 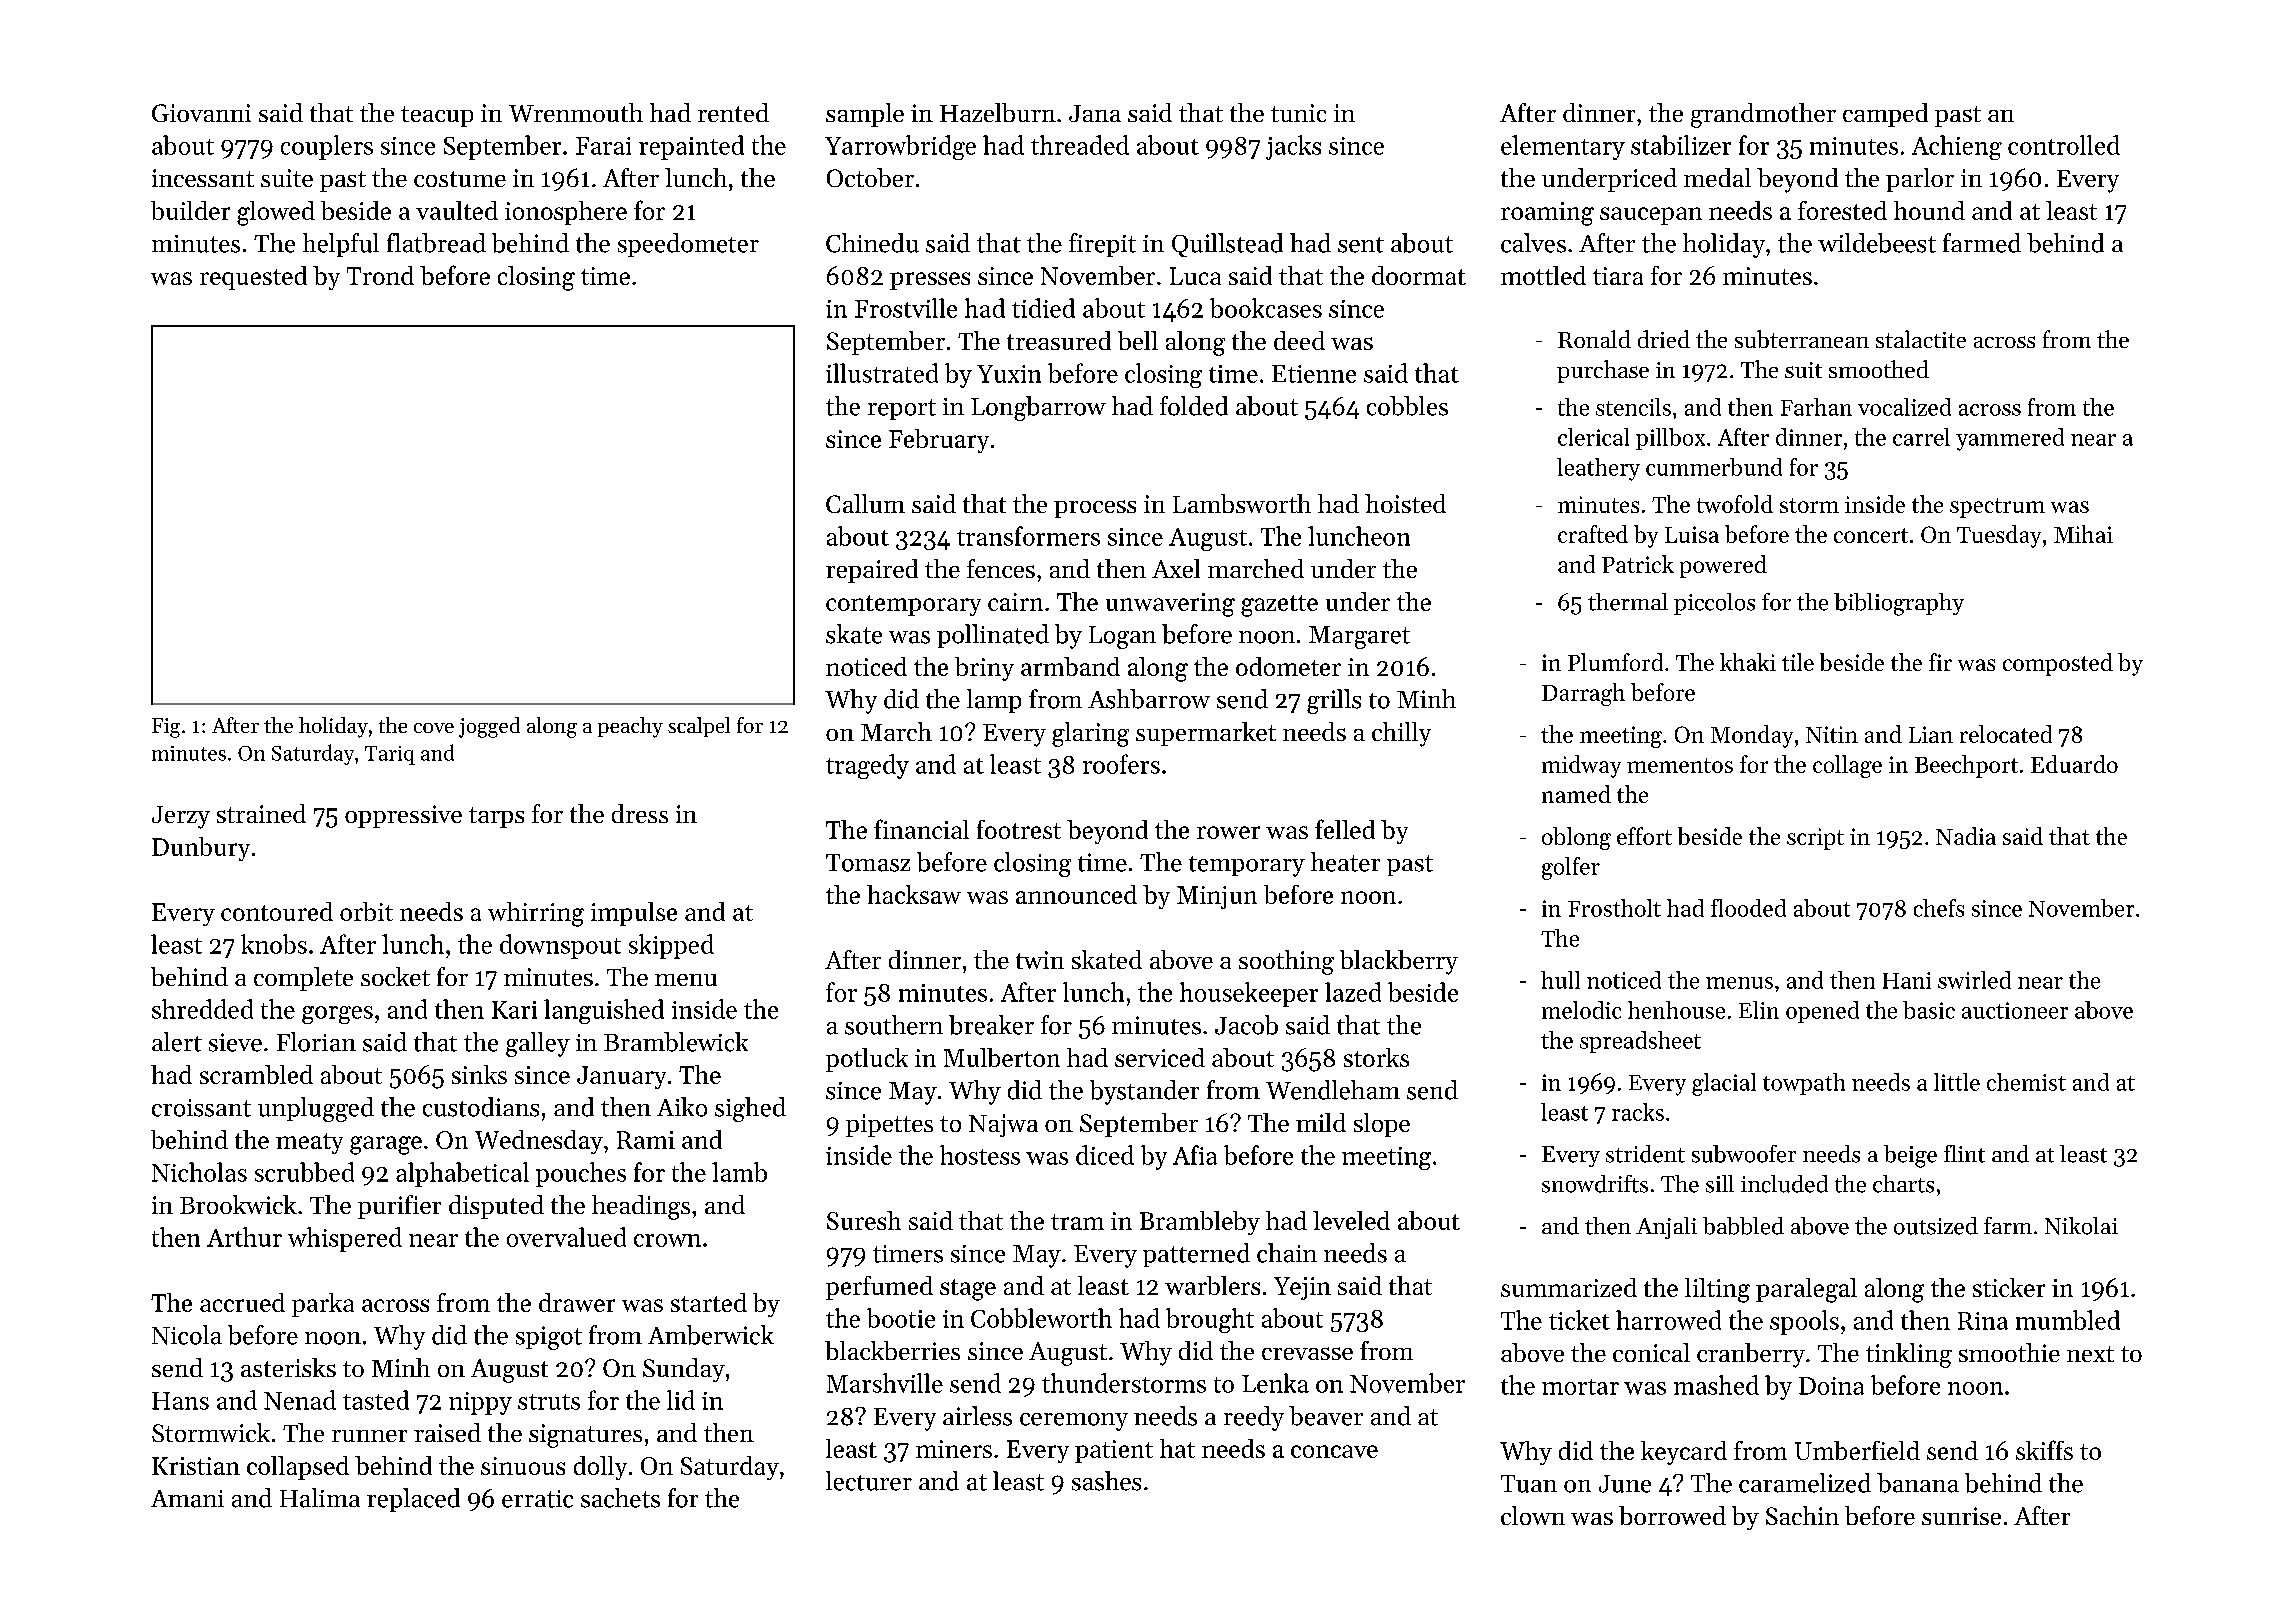 What do you see at coordinates (2081, 1226) in the screenshot?
I see `Nikolai` at bounding box center [2081, 1226].
